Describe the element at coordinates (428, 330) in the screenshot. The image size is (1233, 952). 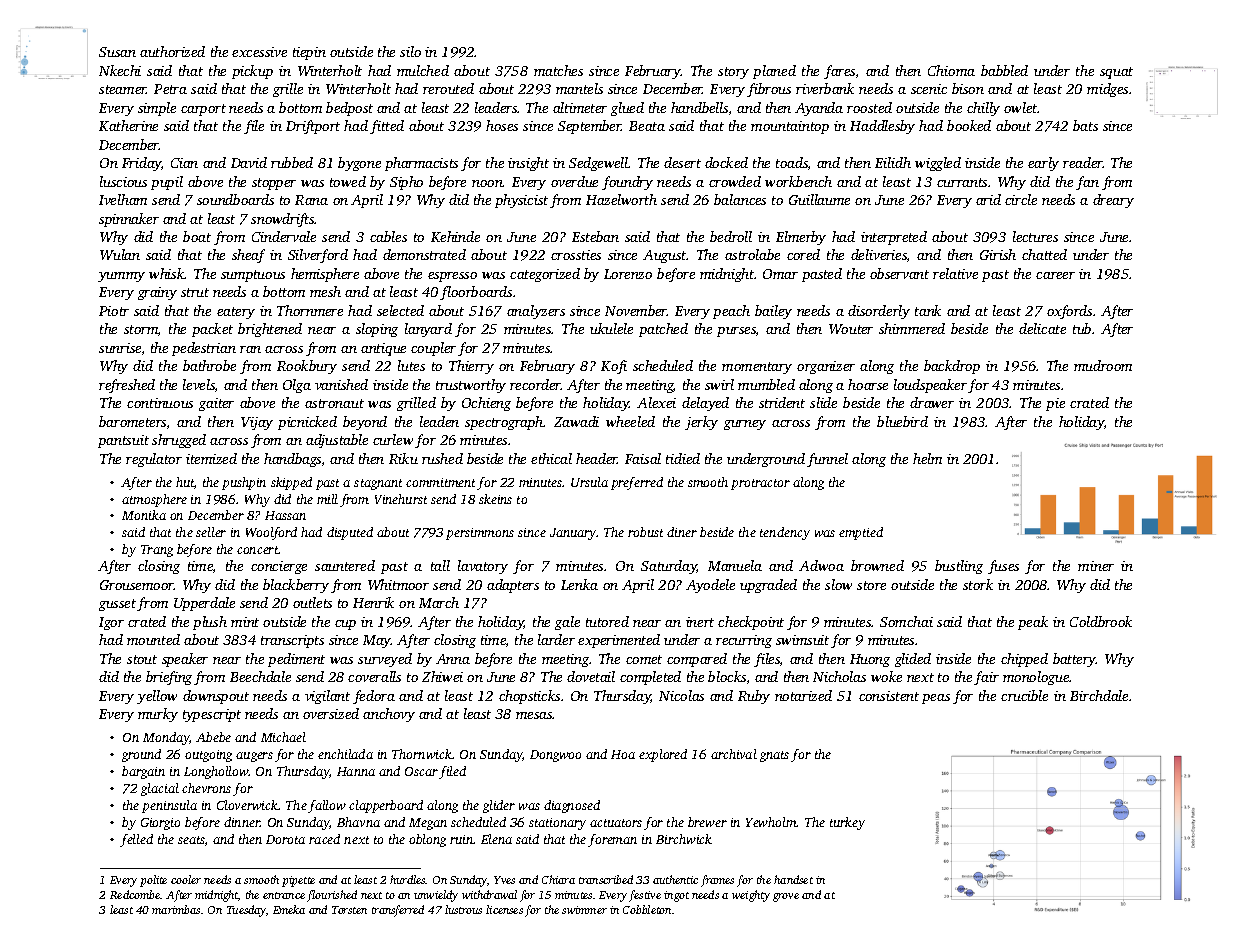
I see `lanyard` at that location.
